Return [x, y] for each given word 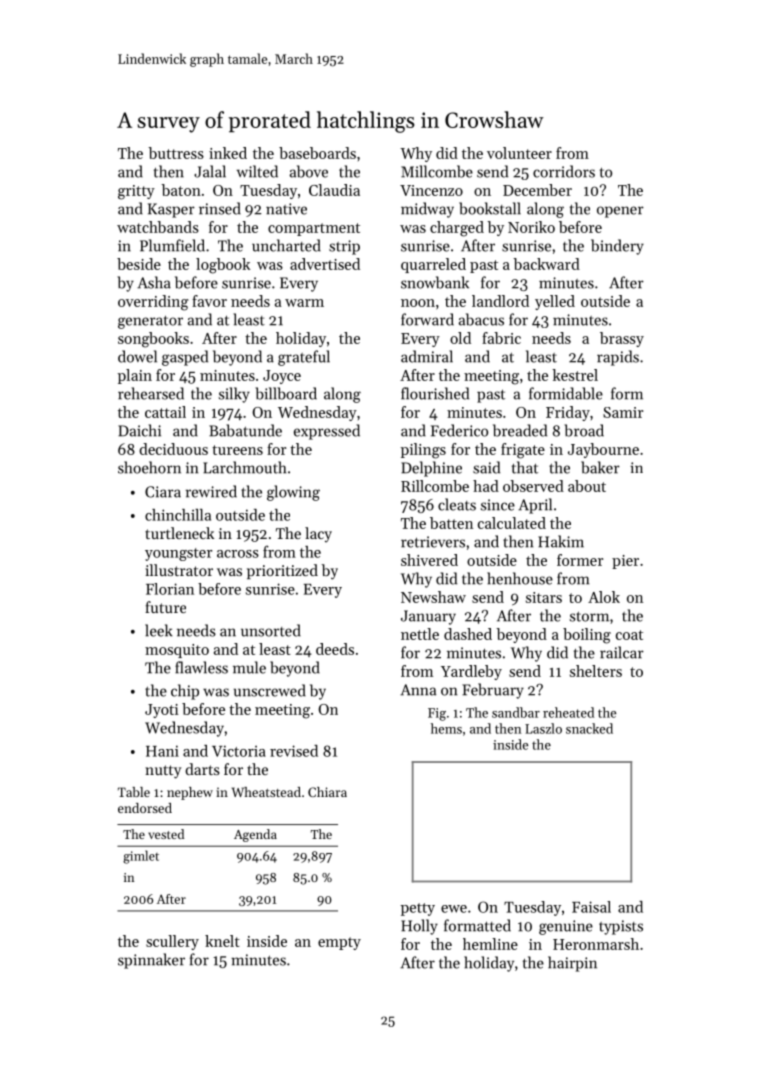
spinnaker [151, 961]
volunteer [519, 153]
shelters [596, 671]
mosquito [177, 651]
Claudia [334, 190]
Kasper [171, 210]
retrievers [433, 542]
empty [339, 943]
